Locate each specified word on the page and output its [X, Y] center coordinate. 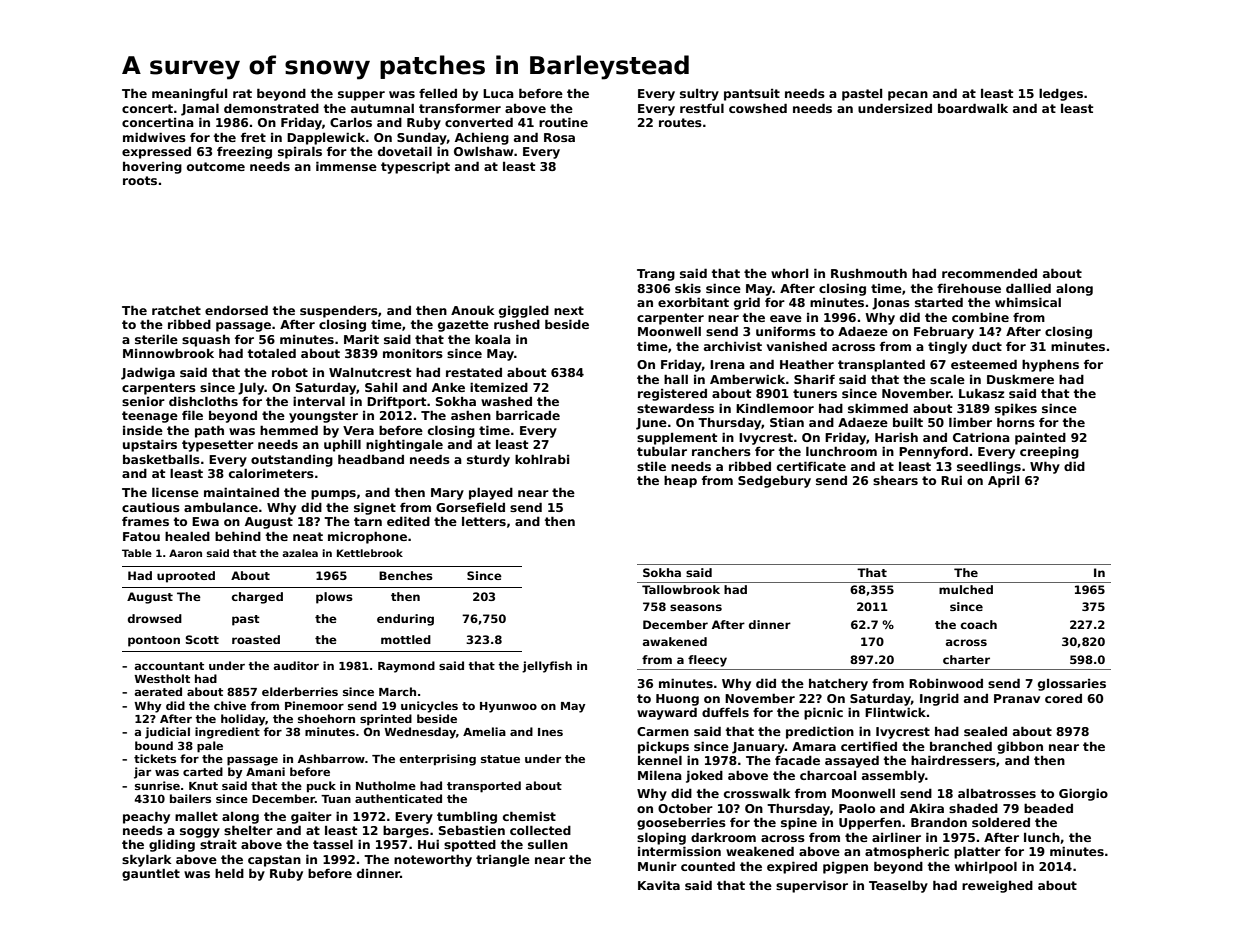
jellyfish [547, 667]
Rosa [559, 137]
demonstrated [271, 108]
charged [257, 598]
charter [966, 659]
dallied [1028, 288]
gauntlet [151, 874]
